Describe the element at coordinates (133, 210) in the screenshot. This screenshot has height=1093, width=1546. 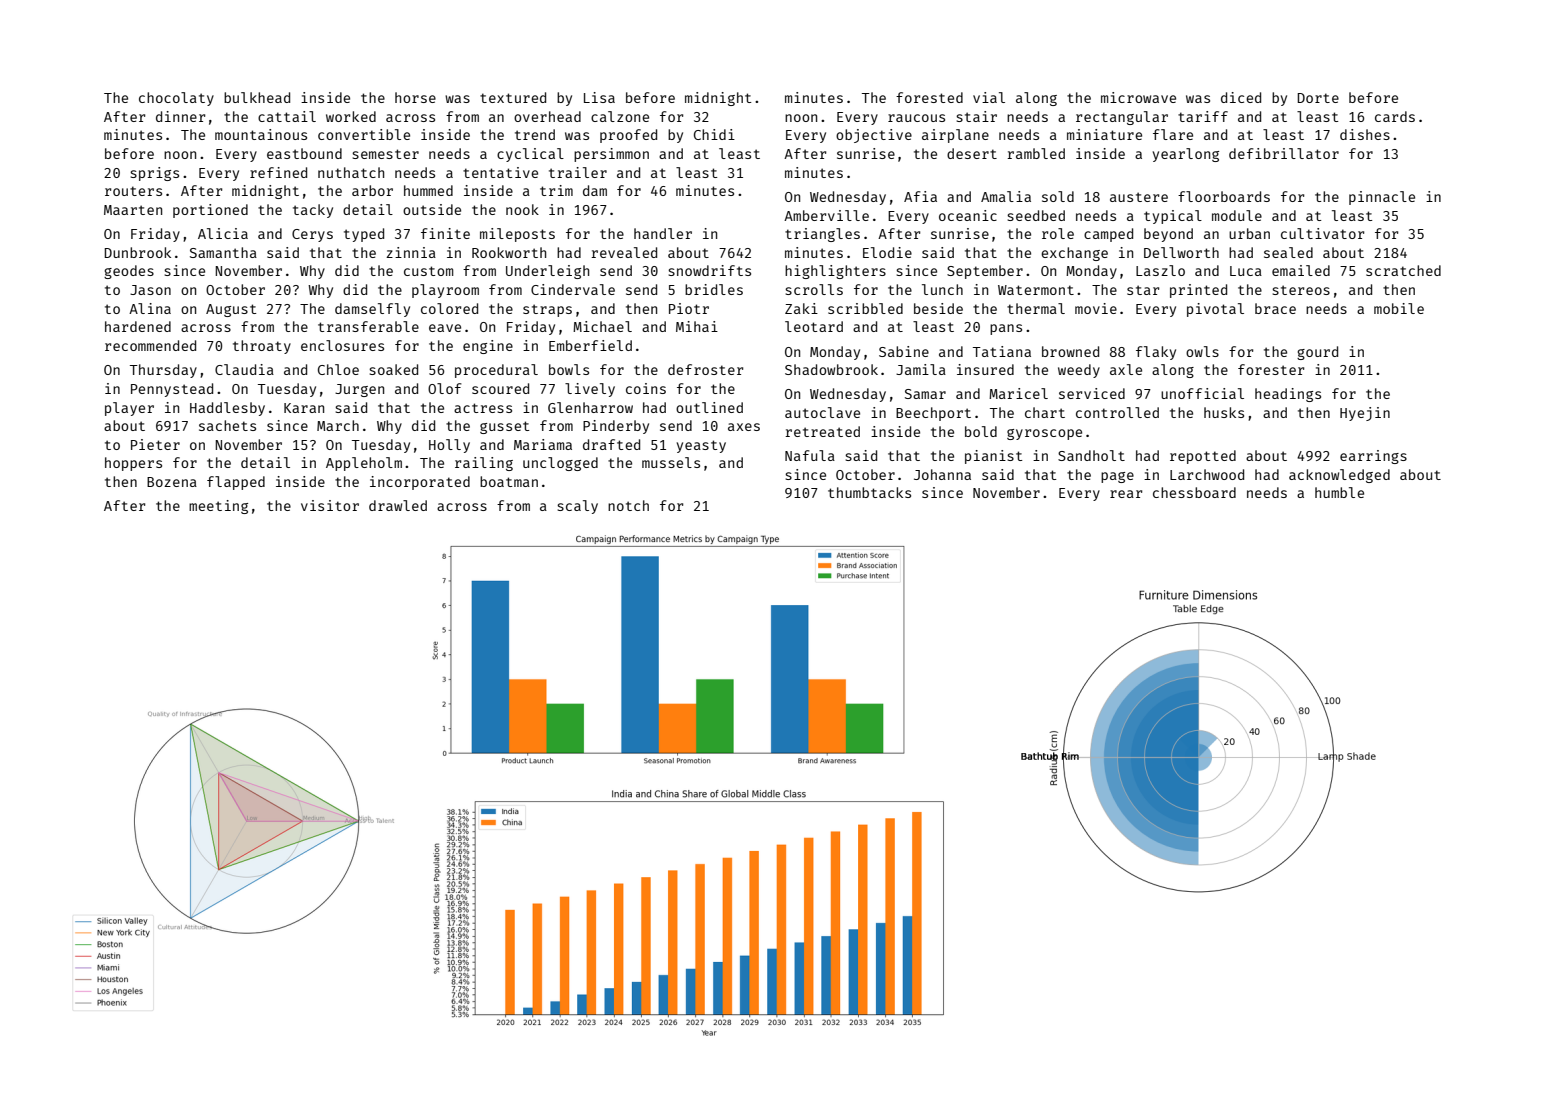
I see `Maarten` at that location.
